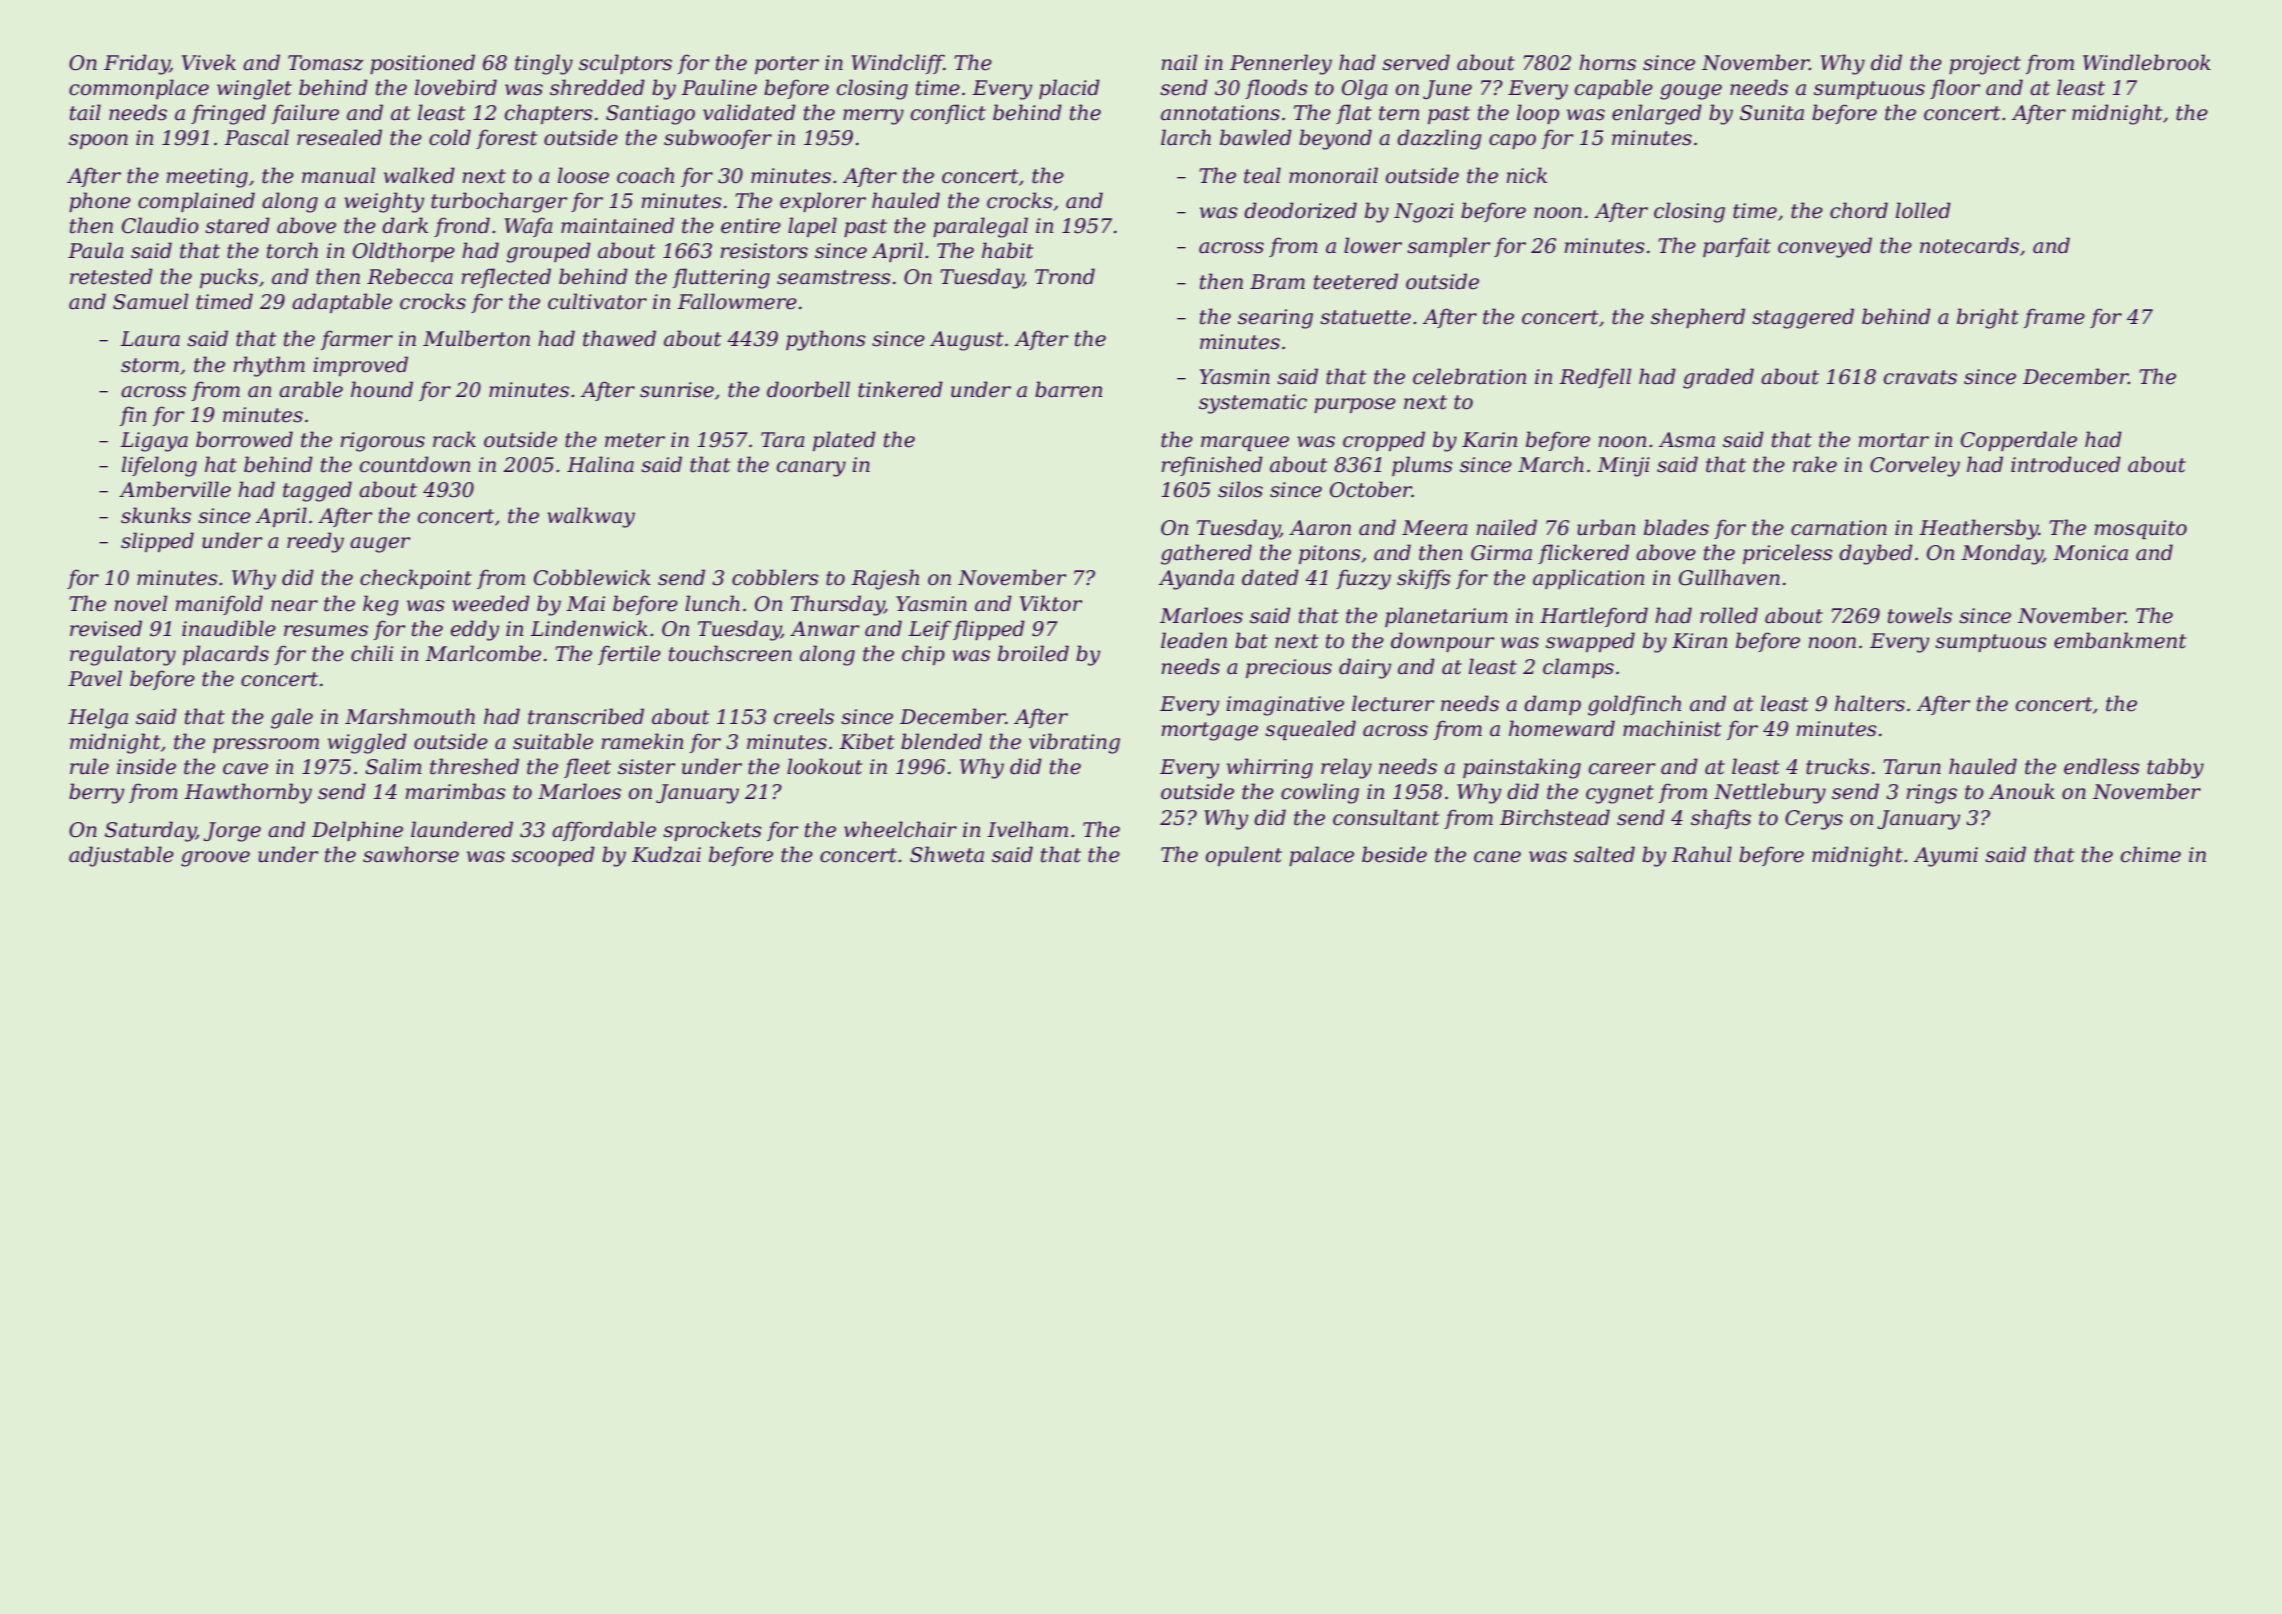 This screenshot has width=2282, height=1614. Describe the element at coordinates (244, 439) in the screenshot. I see `borrowed` at that location.
